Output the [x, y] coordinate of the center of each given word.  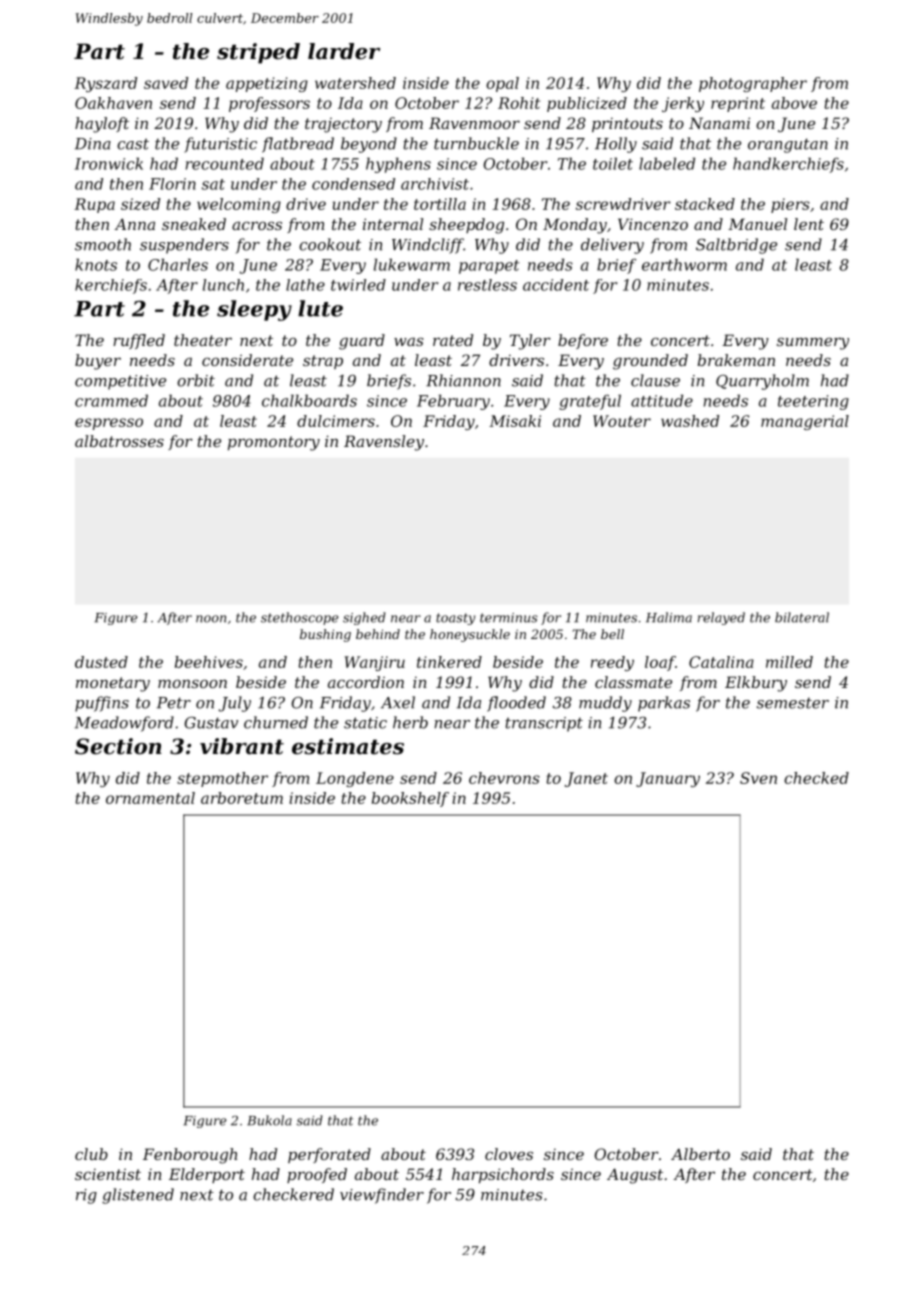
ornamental [150, 798]
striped [258, 53]
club [91, 1154]
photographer [753, 84]
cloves [509, 1154]
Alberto [700, 1154]
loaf [660, 663]
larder [344, 51]
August [635, 1176]
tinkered [449, 662]
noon [211, 619]
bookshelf [410, 799]
